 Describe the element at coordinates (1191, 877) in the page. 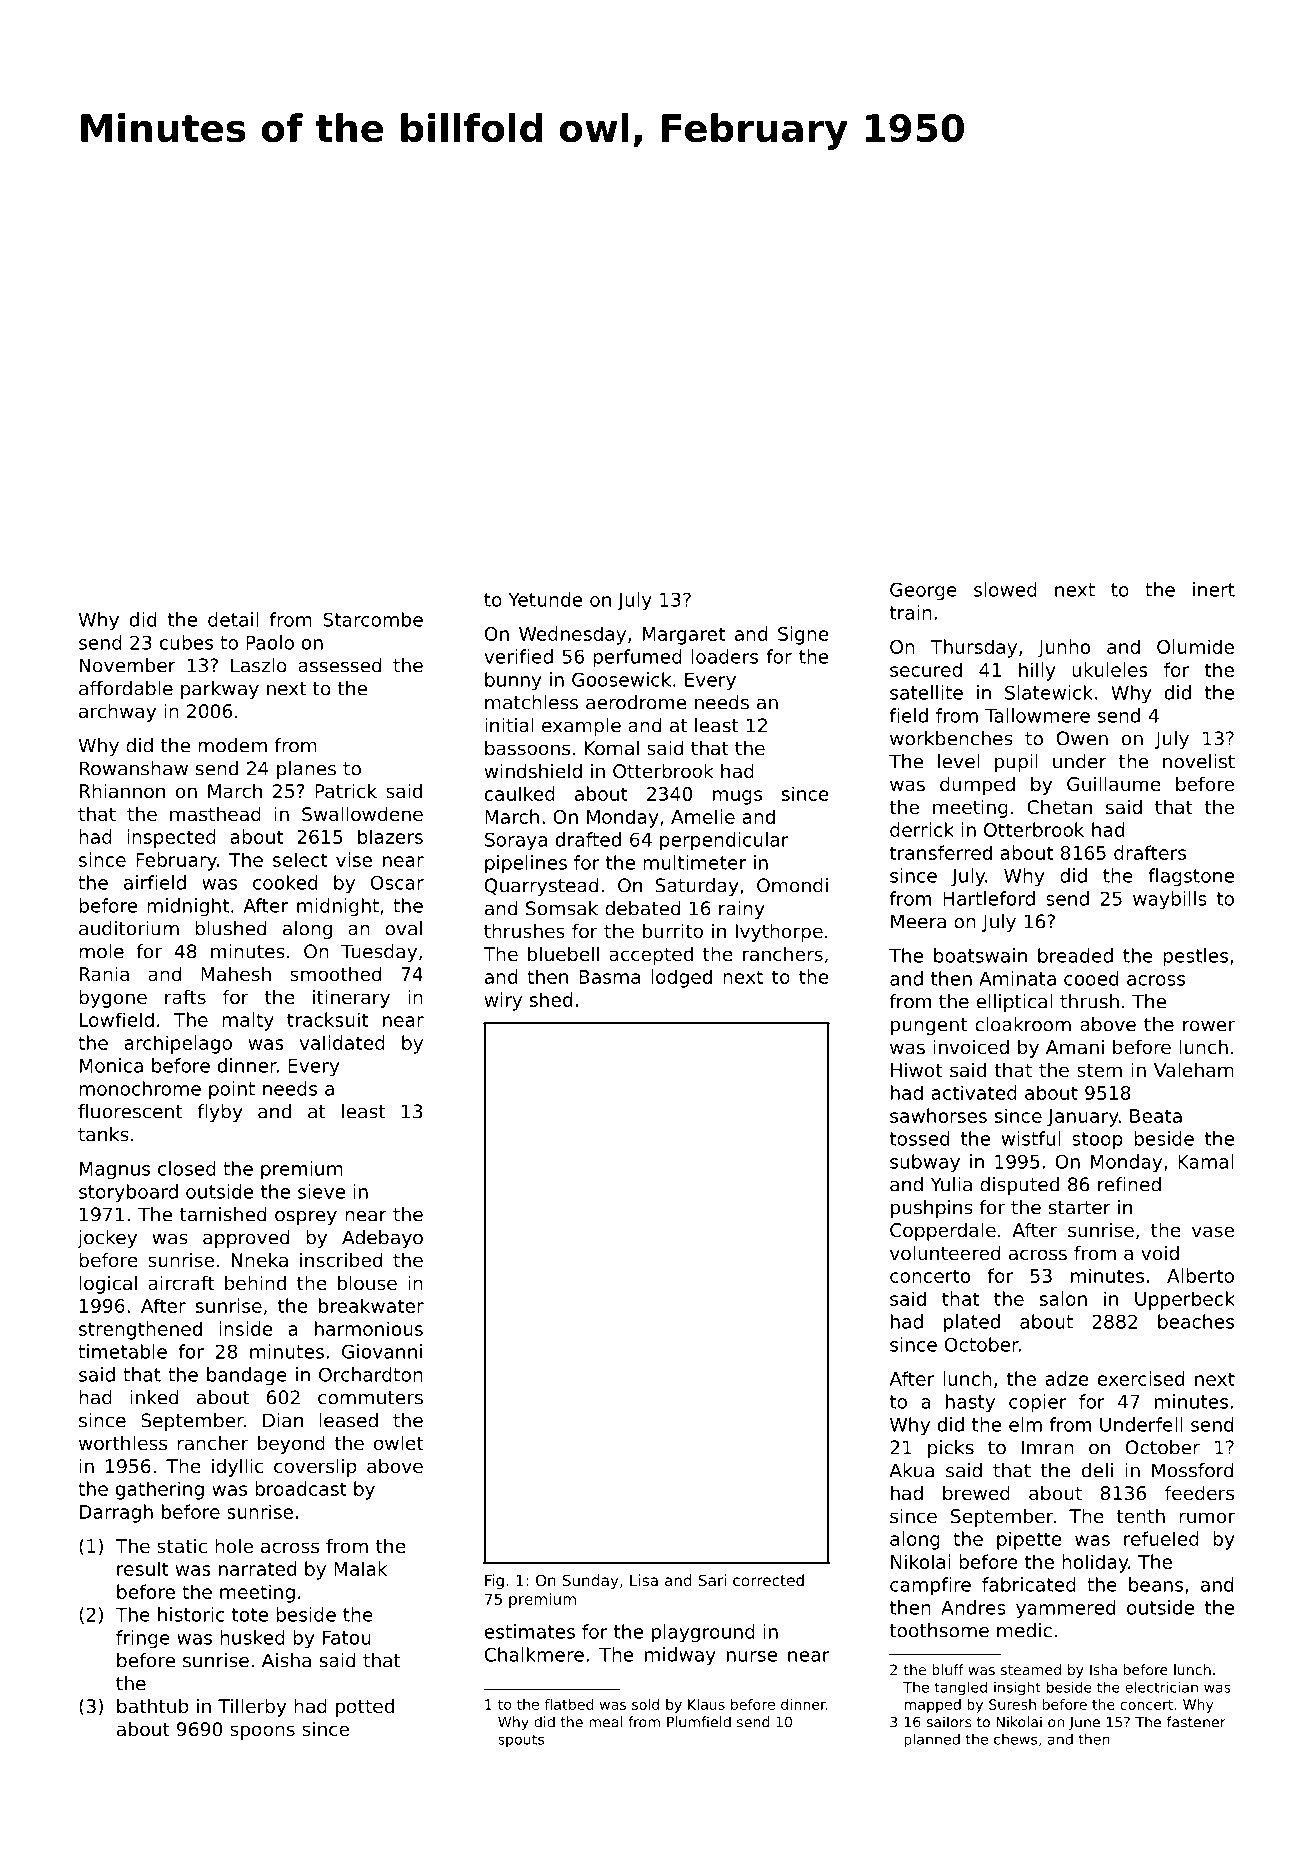

I see `flagstone` at that location.
